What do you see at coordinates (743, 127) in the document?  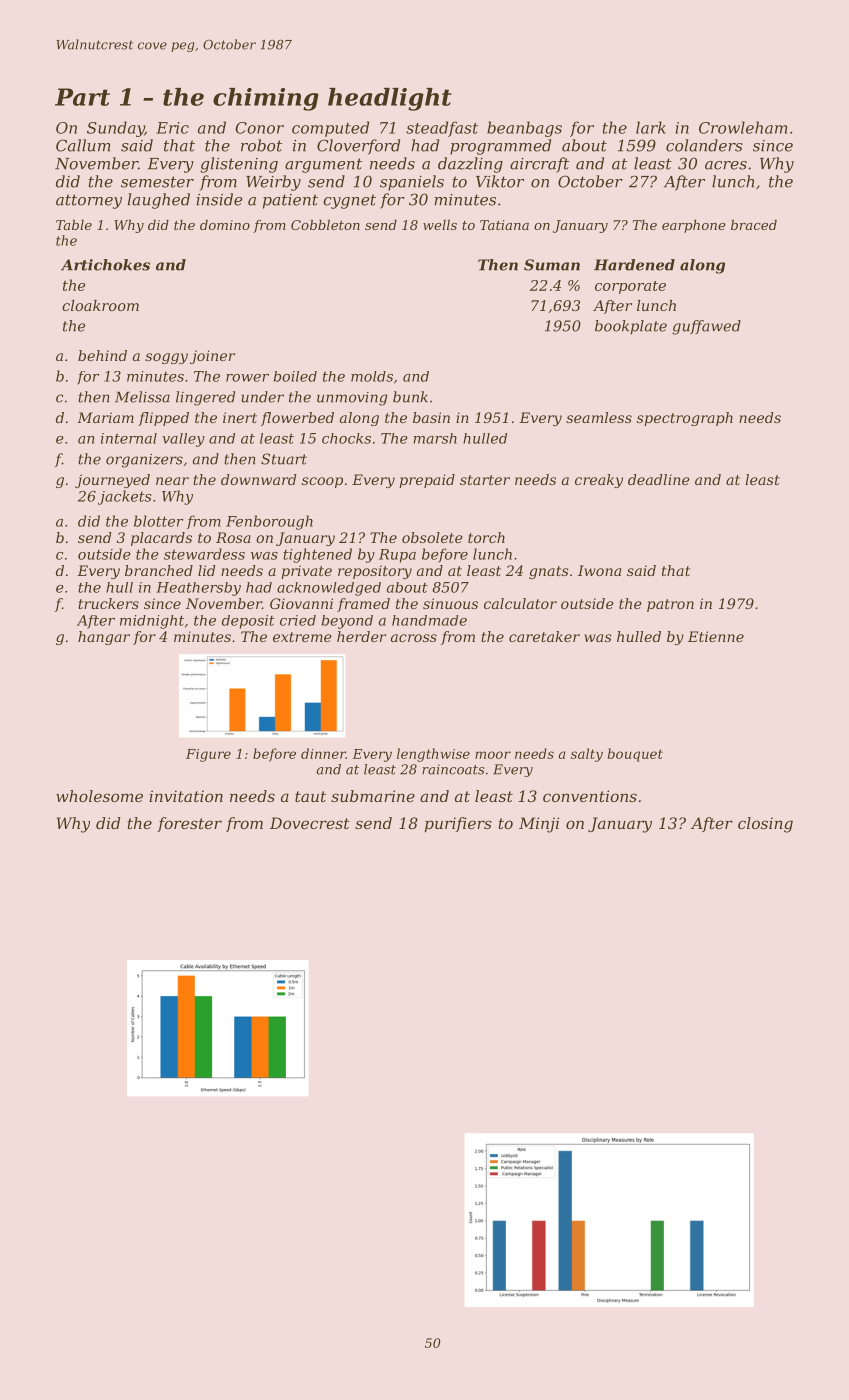 I see `Crowleham` at bounding box center [743, 127].
